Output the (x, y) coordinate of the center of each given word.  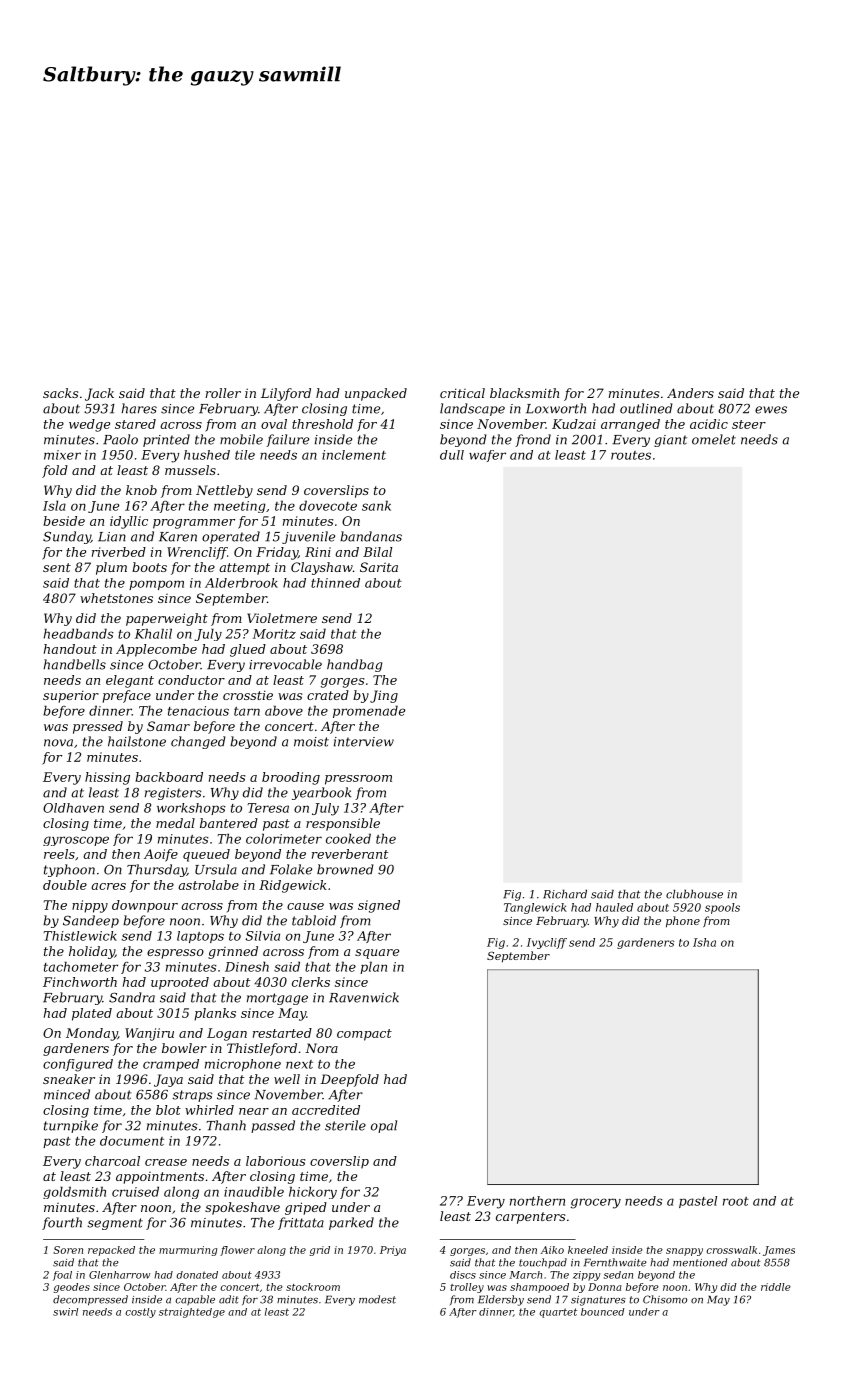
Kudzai (574, 424)
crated (328, 695)
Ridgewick (293, 886)
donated (197, 1275)
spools (722, 908)
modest (377, 1299)
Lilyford (286, 394)
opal (384, 1126)
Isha (704, 942)
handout (70, 649)
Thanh (226, 1125)
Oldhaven (73, 808)
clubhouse (694, 894)
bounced (602, 1312)
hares (139, 408)
